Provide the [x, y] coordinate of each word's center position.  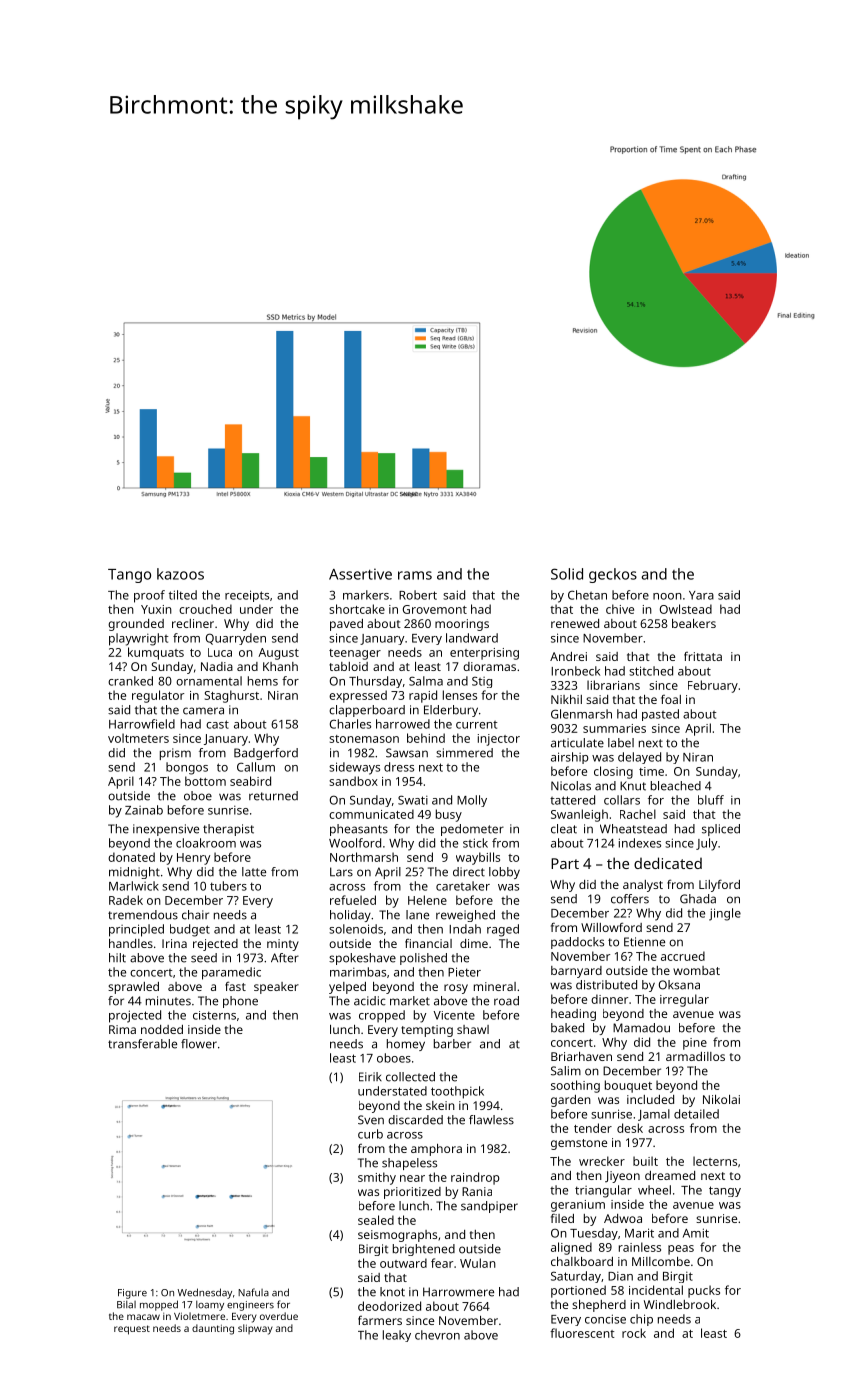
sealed [376, 1220]
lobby [504, 873]
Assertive [360, 574]
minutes [168, 1001]
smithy [377, 1178]
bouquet [628, 1086]
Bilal [126, 1304]
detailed [696, 1114]
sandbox [353, 781]
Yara [701, 595]
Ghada [698, 899]
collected [410, 1077]
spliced [721, 830]
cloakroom [206, 843]
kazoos [180, 574]
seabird [250, 781]
